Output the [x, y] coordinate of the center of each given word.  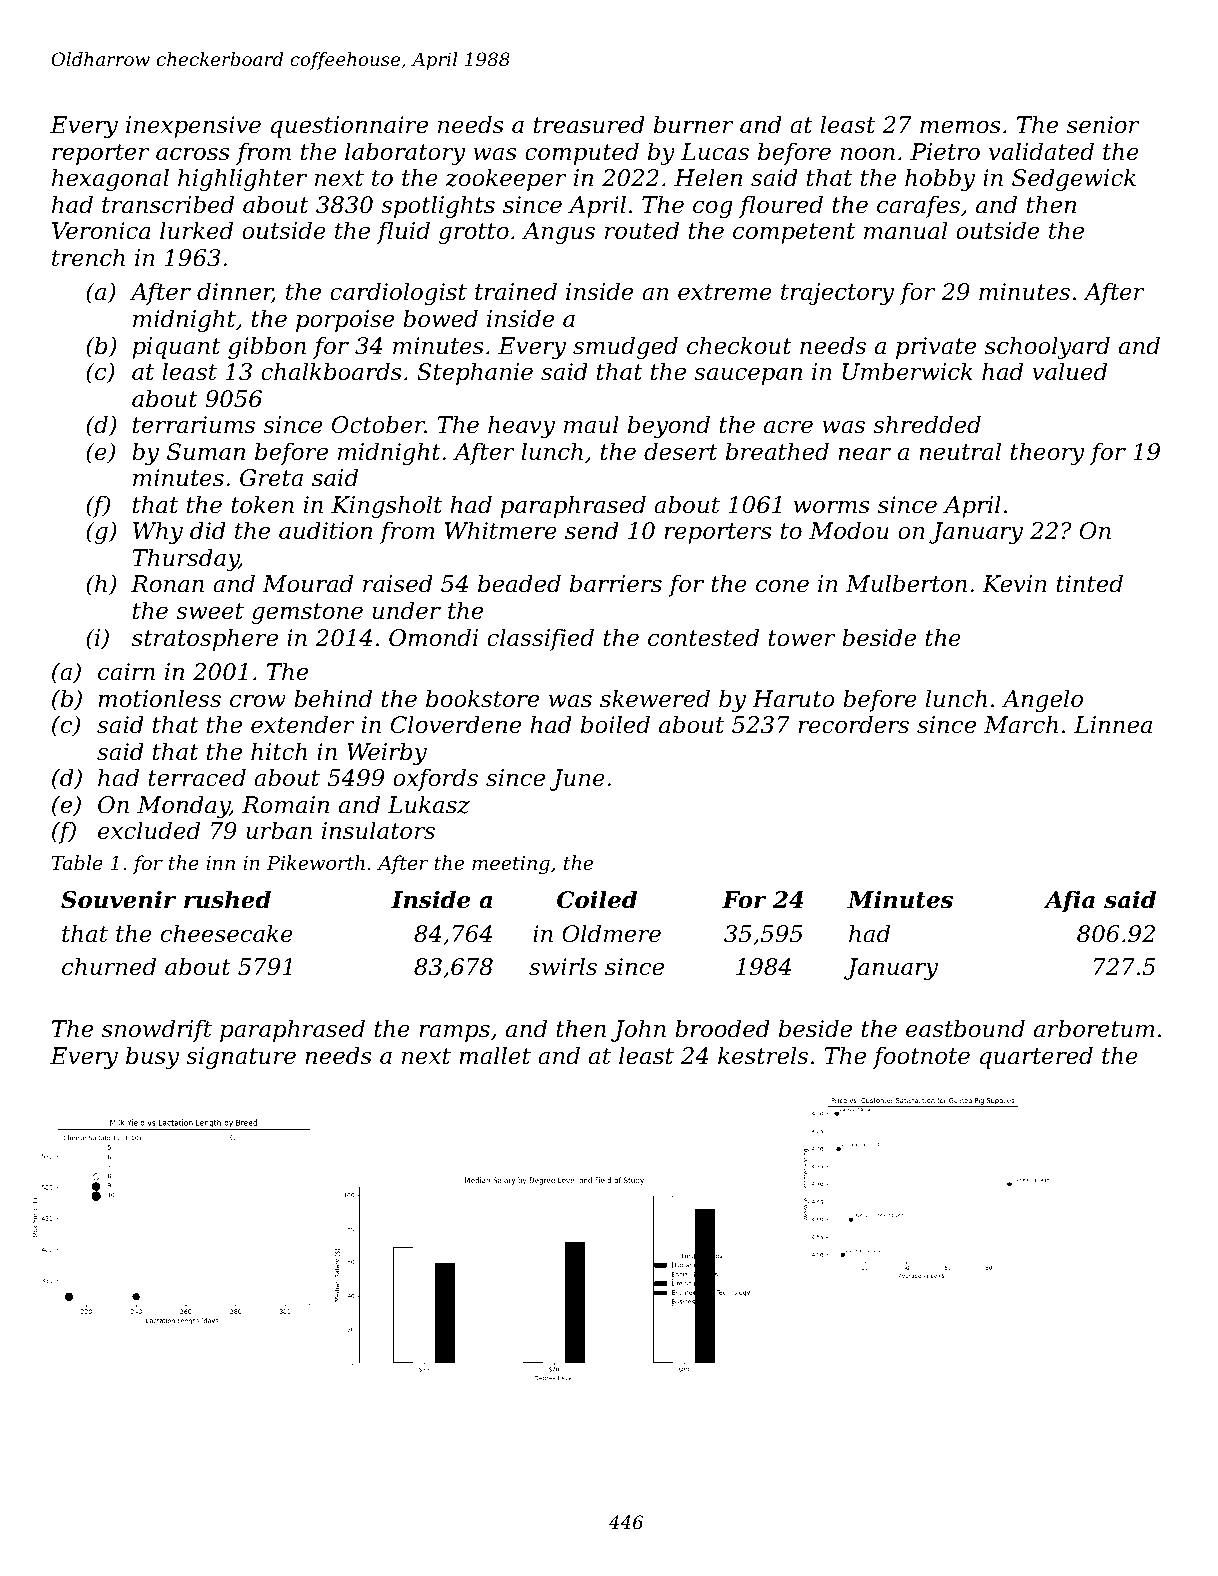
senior [1103, 125]
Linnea [1113, 725]
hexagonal [110, 179]
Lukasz [429, 804]
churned [109, 966]
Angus [558, 233]
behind [333, 698]
